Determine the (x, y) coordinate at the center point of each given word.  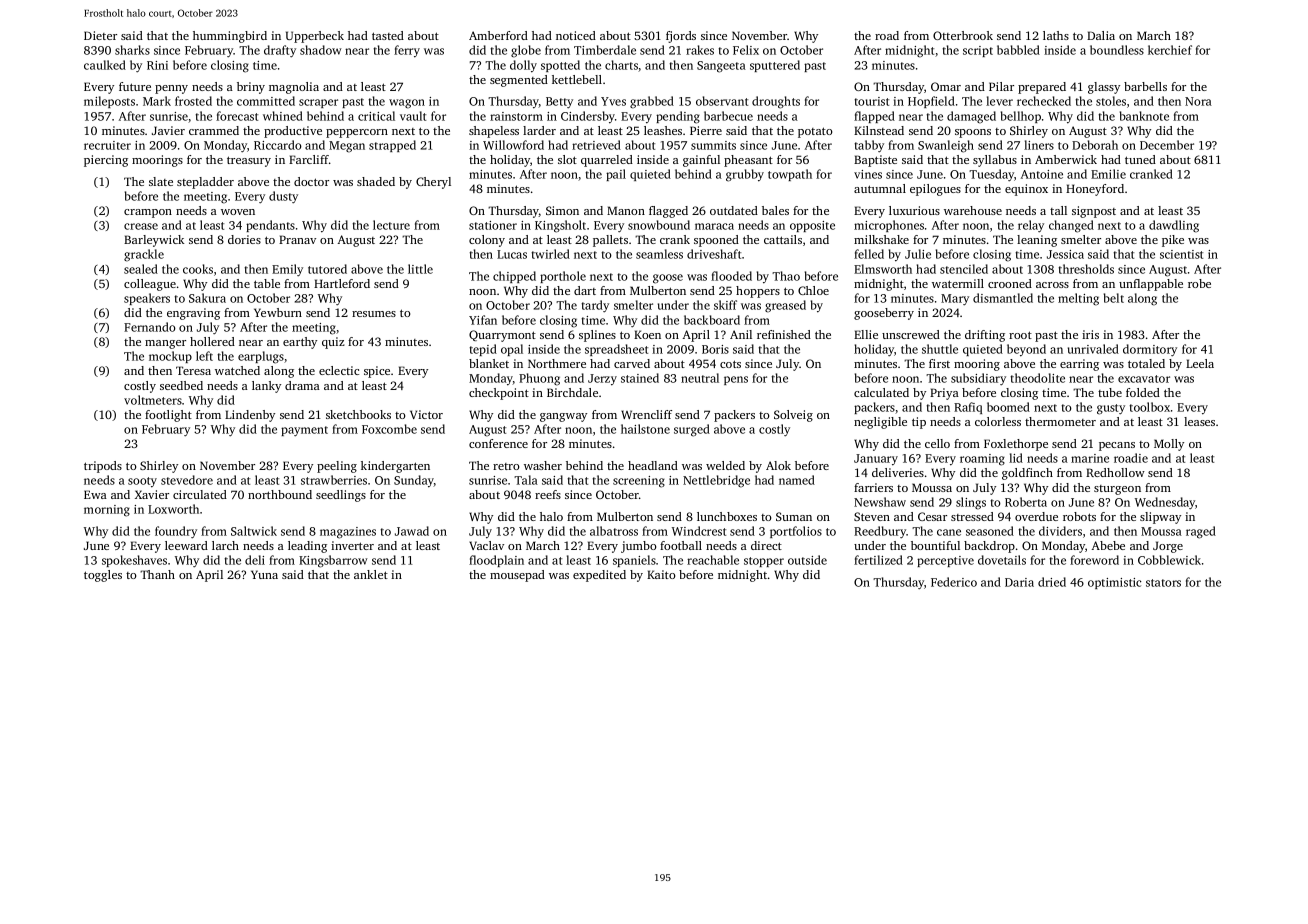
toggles (103, 576)
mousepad (517, 576)
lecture (391, 225)
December (1167, 145)
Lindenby (250, 416)
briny (251, 88)
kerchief (1170, 50)
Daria (1019, 582)
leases (1199, 421)
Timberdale (605, 50)
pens (736, 380)
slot (567, 159)
